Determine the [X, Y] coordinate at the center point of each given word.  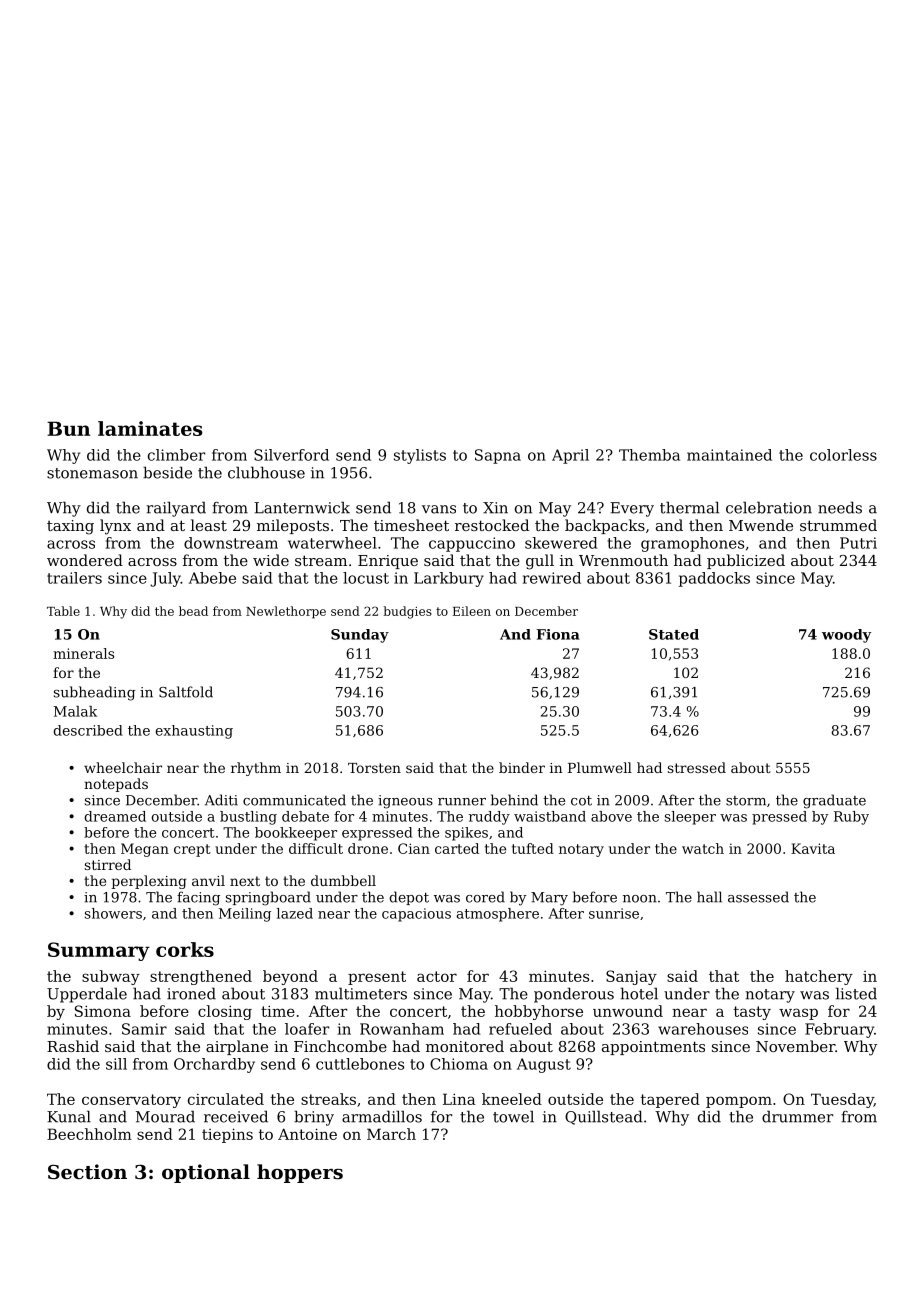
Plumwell [600, 767]
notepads [116, 785]
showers [113, 913]
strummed [838, 525]
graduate [834, 801]
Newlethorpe [286, 612]
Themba [649, 455]
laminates [150, 428]
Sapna [498, 456]
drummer [797, 1116]
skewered [561, 543]
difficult [316, 848]
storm [746, 801]
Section [87, 1171]
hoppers [300, 1173]
